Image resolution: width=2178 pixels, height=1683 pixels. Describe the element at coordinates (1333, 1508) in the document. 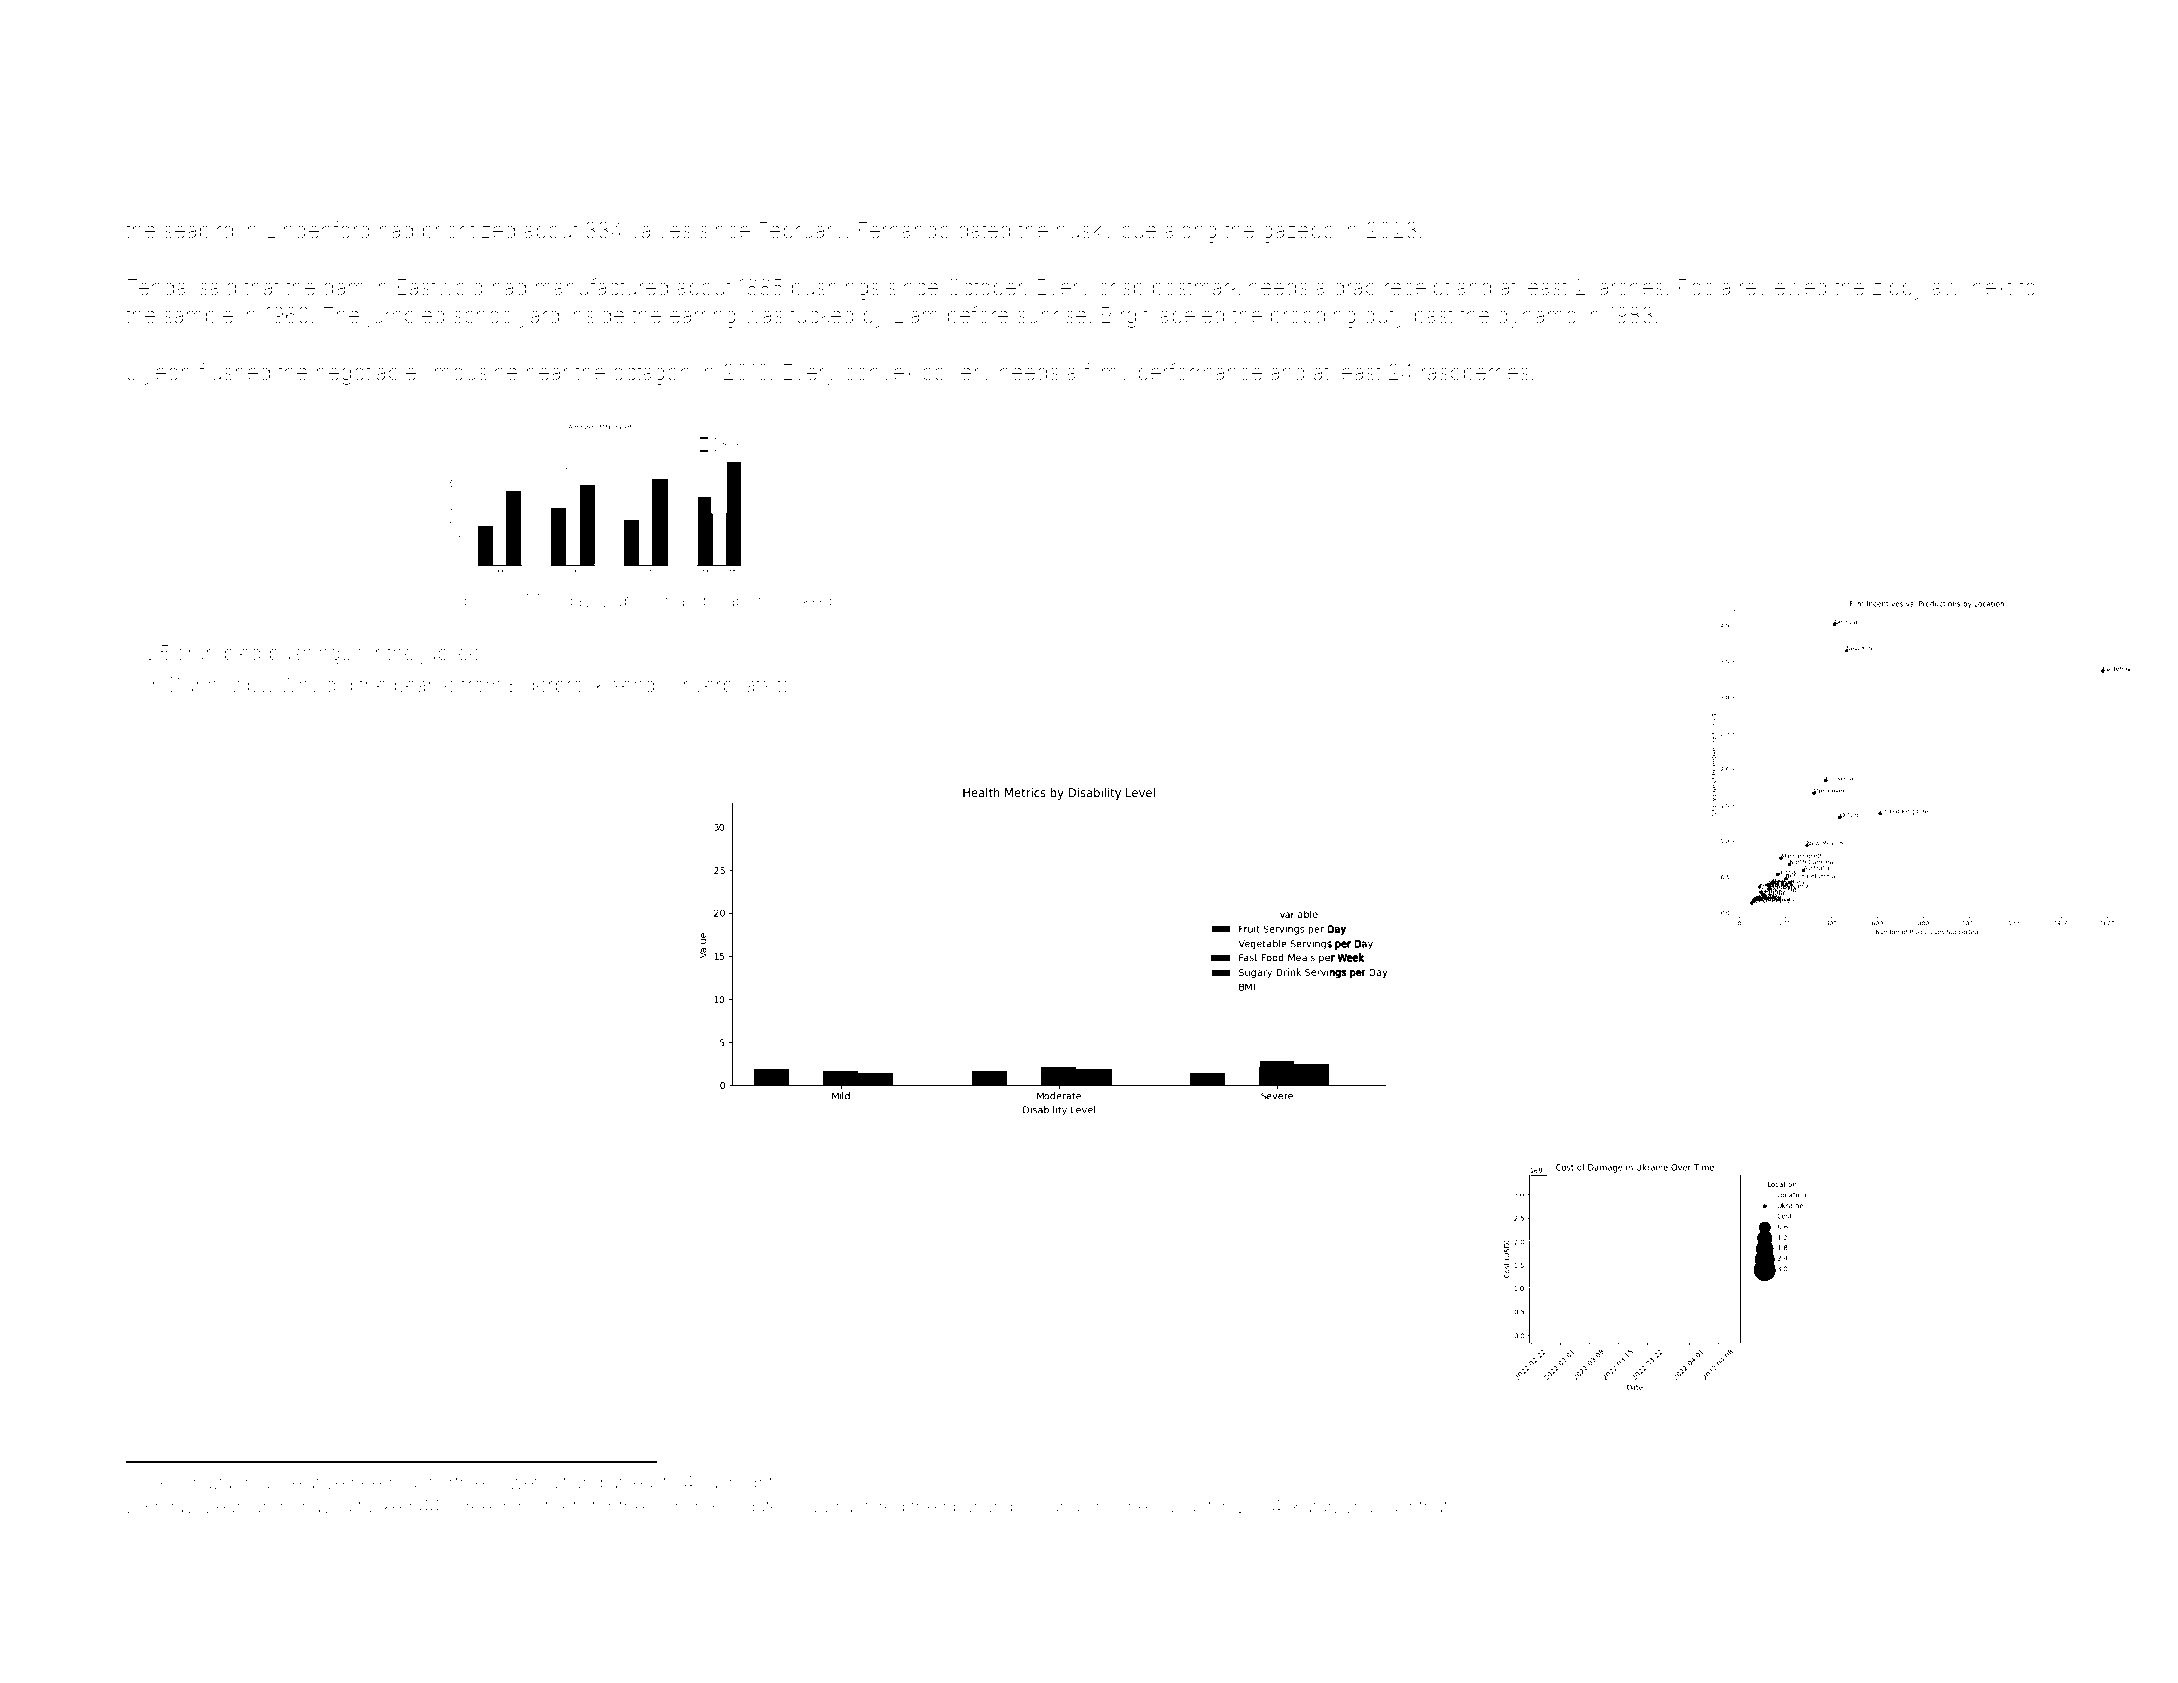

I see `Katarzyna` at that location.
